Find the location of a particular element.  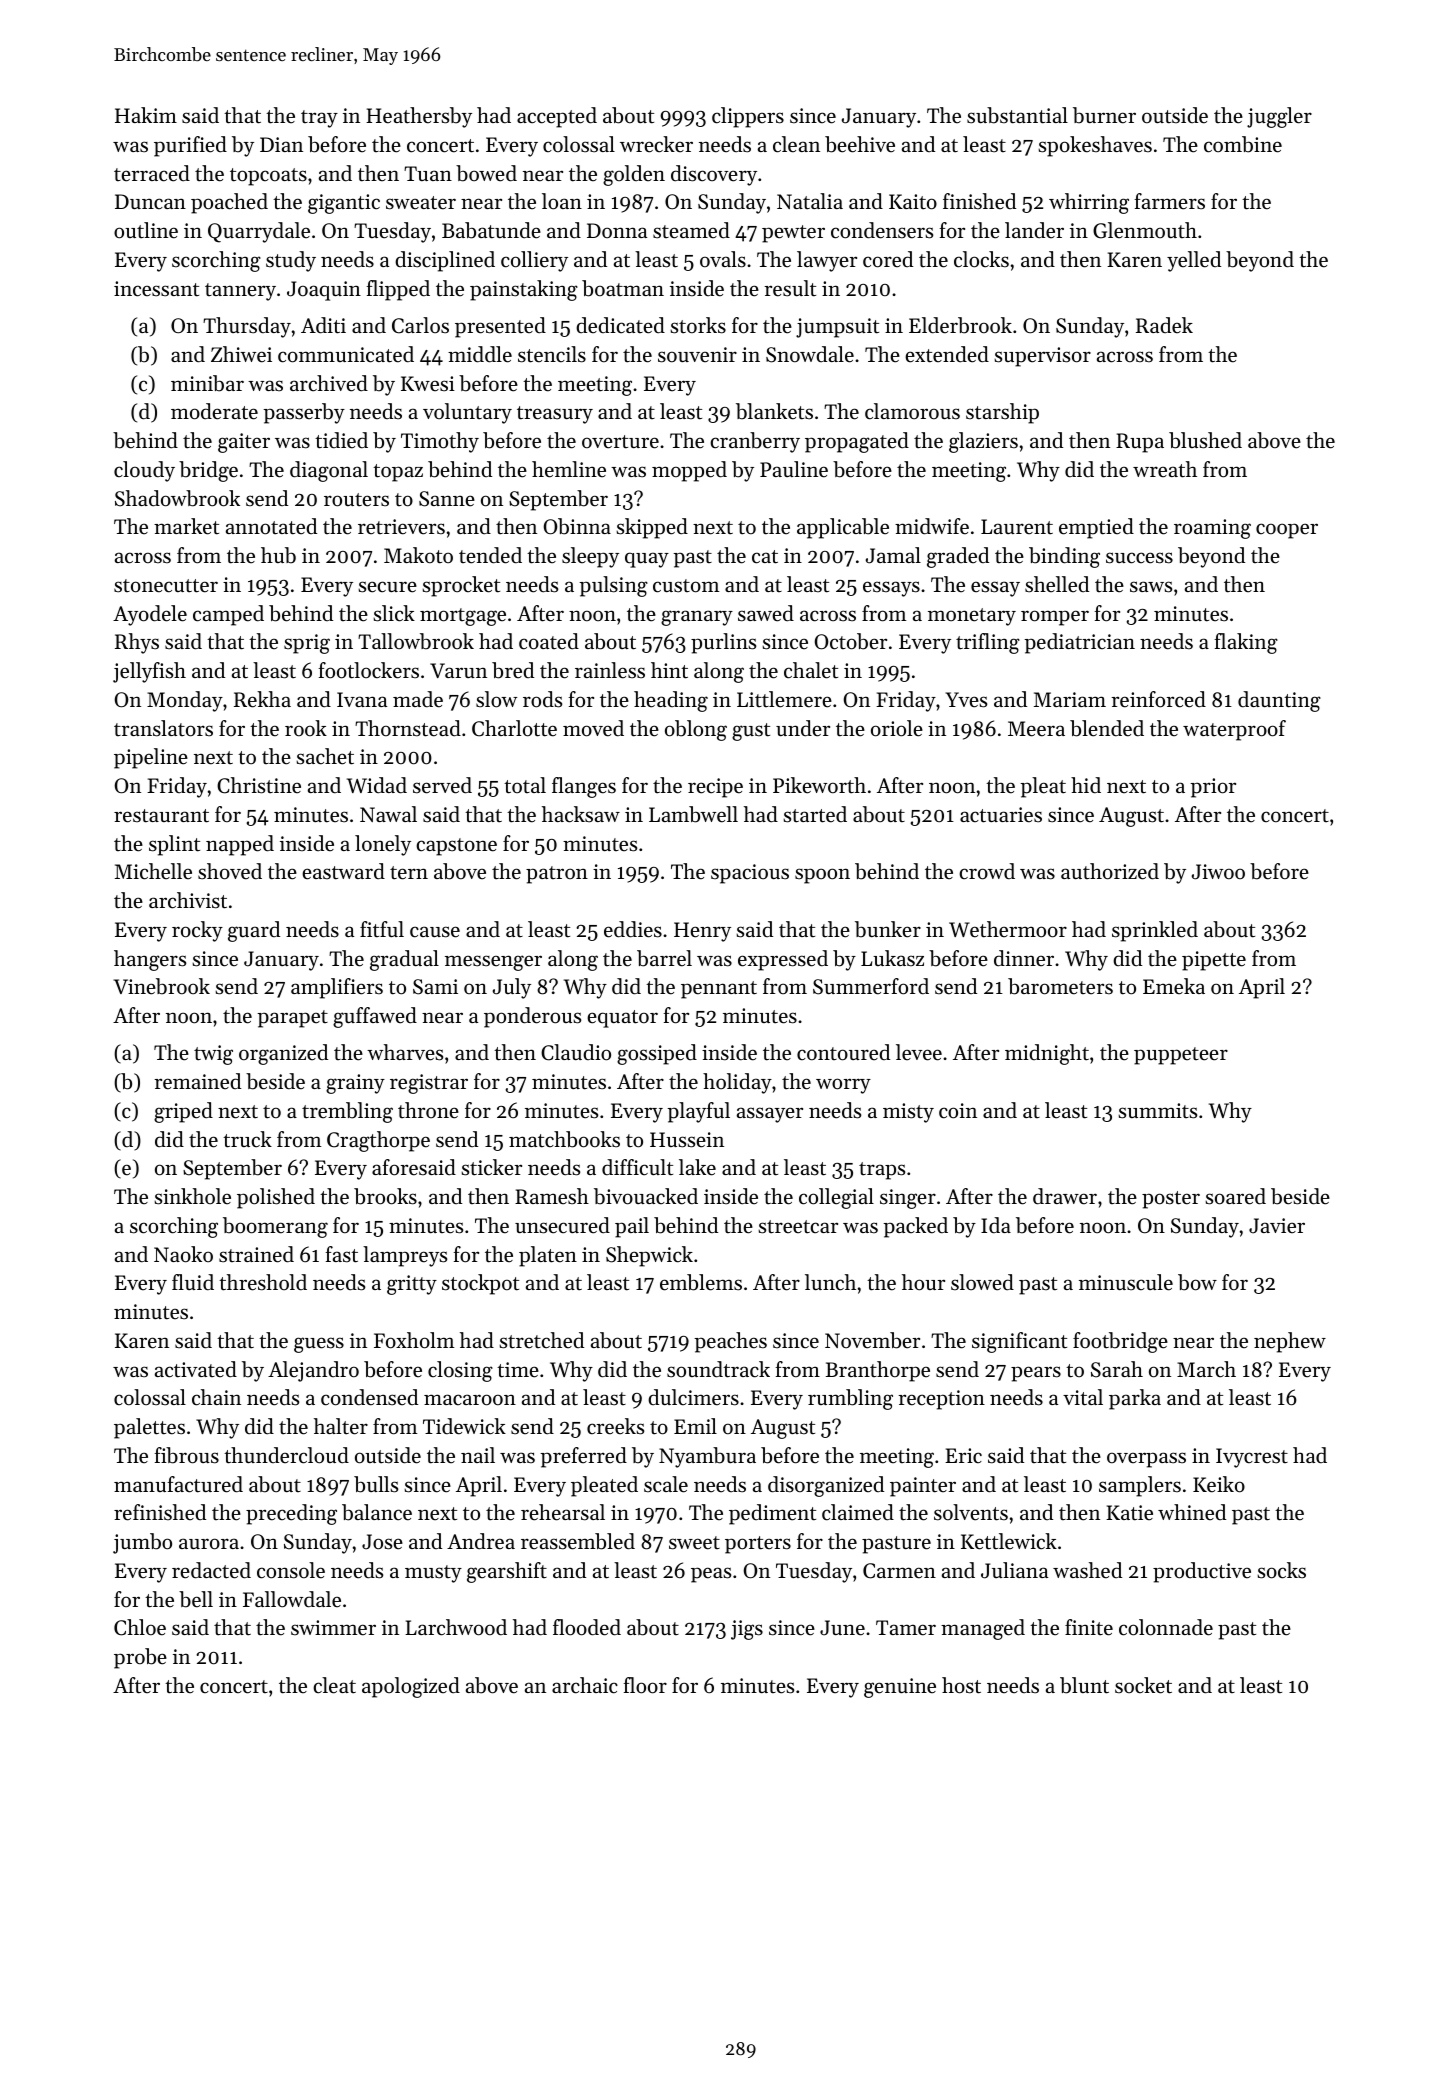

Chloe is located at coordinates (140, 1627).
